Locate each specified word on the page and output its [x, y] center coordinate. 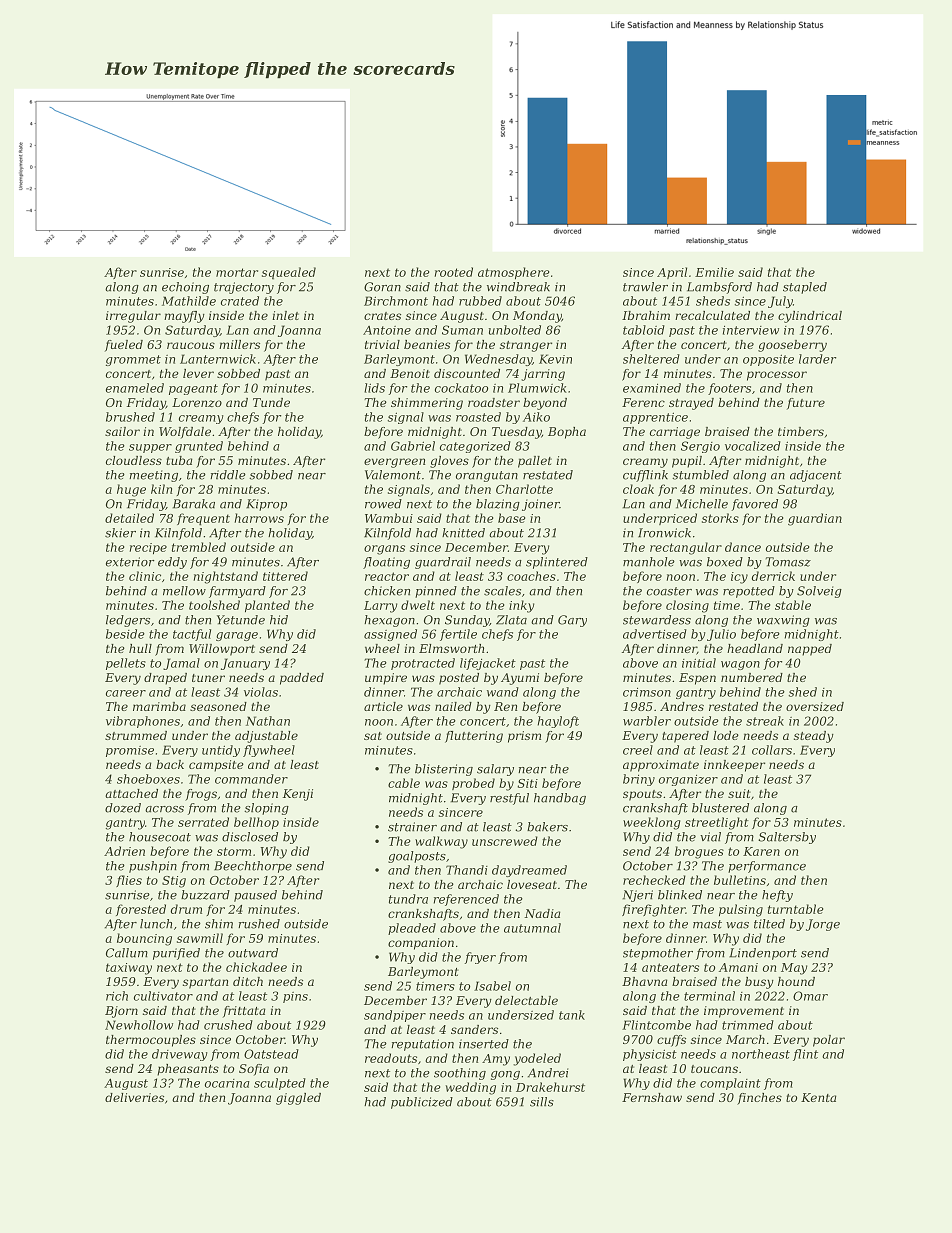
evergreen [394, 463]
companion [421, 944]
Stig [174, 882]
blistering [444, 770]
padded [302, 679]
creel [638, 750]
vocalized [753, 446]
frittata [244, 1012]
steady [814, 737]
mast [707, 924]
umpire [386, 679]
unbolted [515, 330]
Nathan [268, 721]
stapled [805, 288]
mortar [237, 272]
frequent [203, 519]
